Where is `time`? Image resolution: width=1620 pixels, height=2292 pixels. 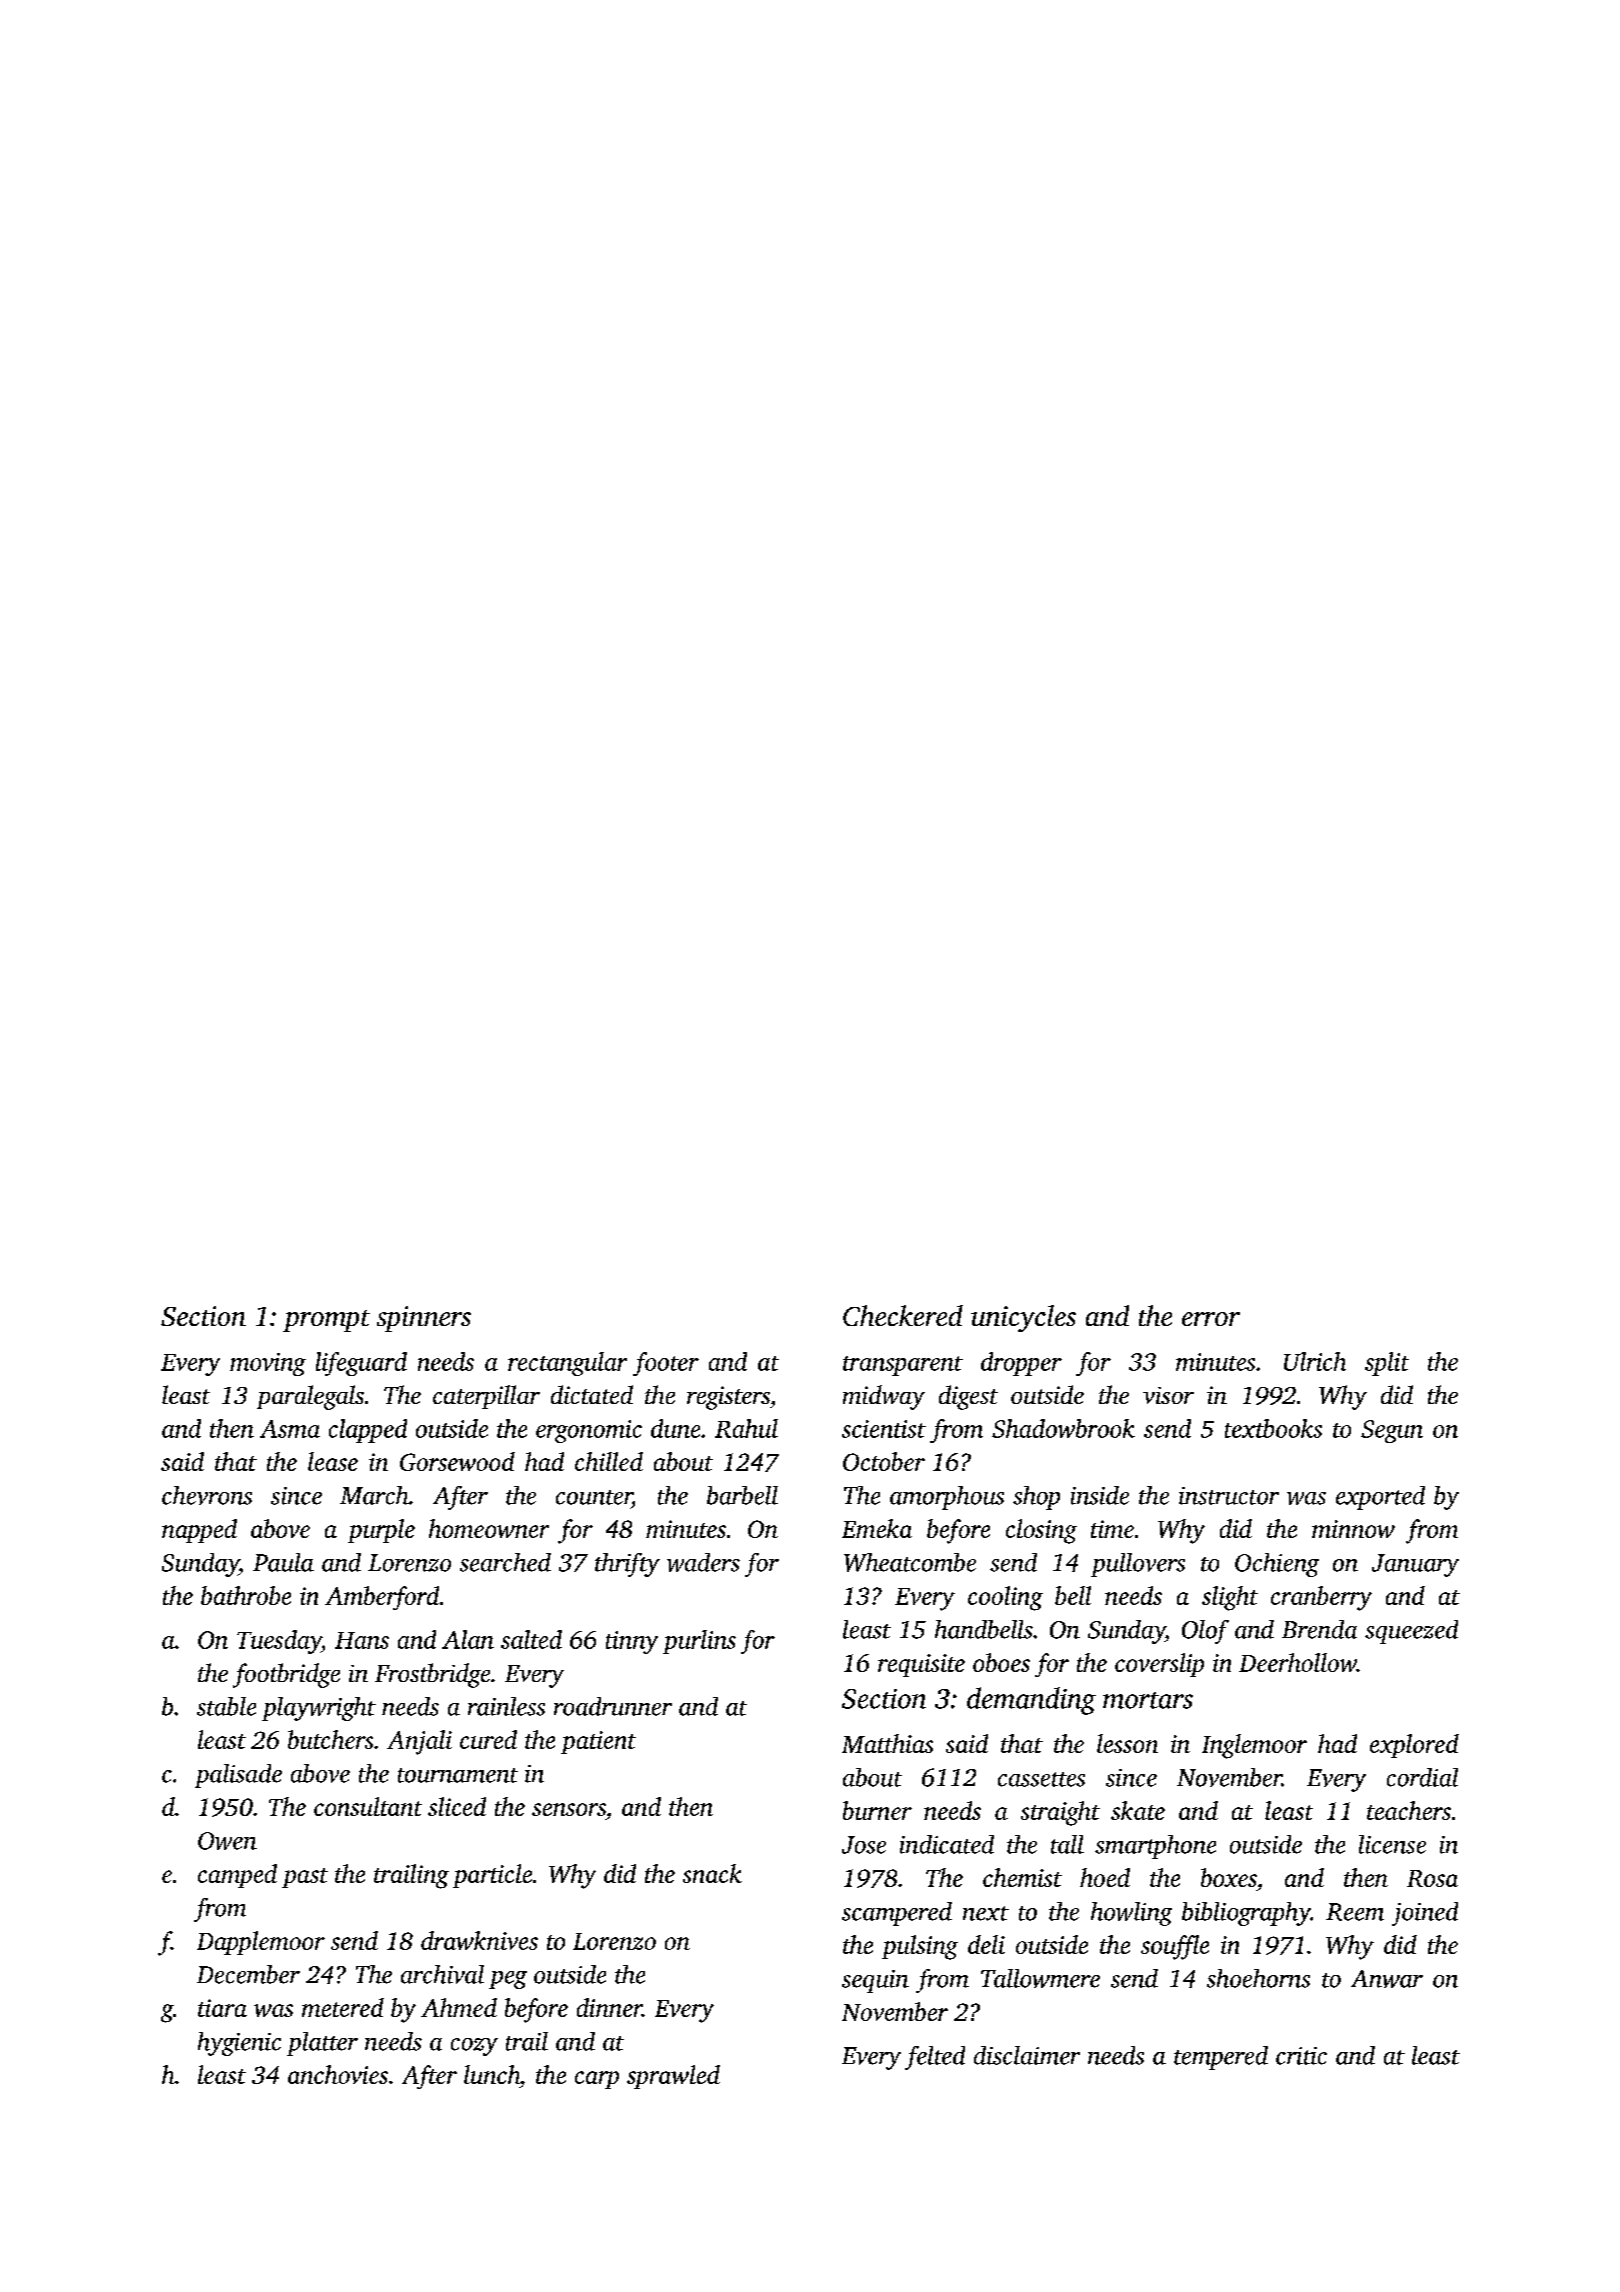 time is located at coordinates (1112, 1529).
